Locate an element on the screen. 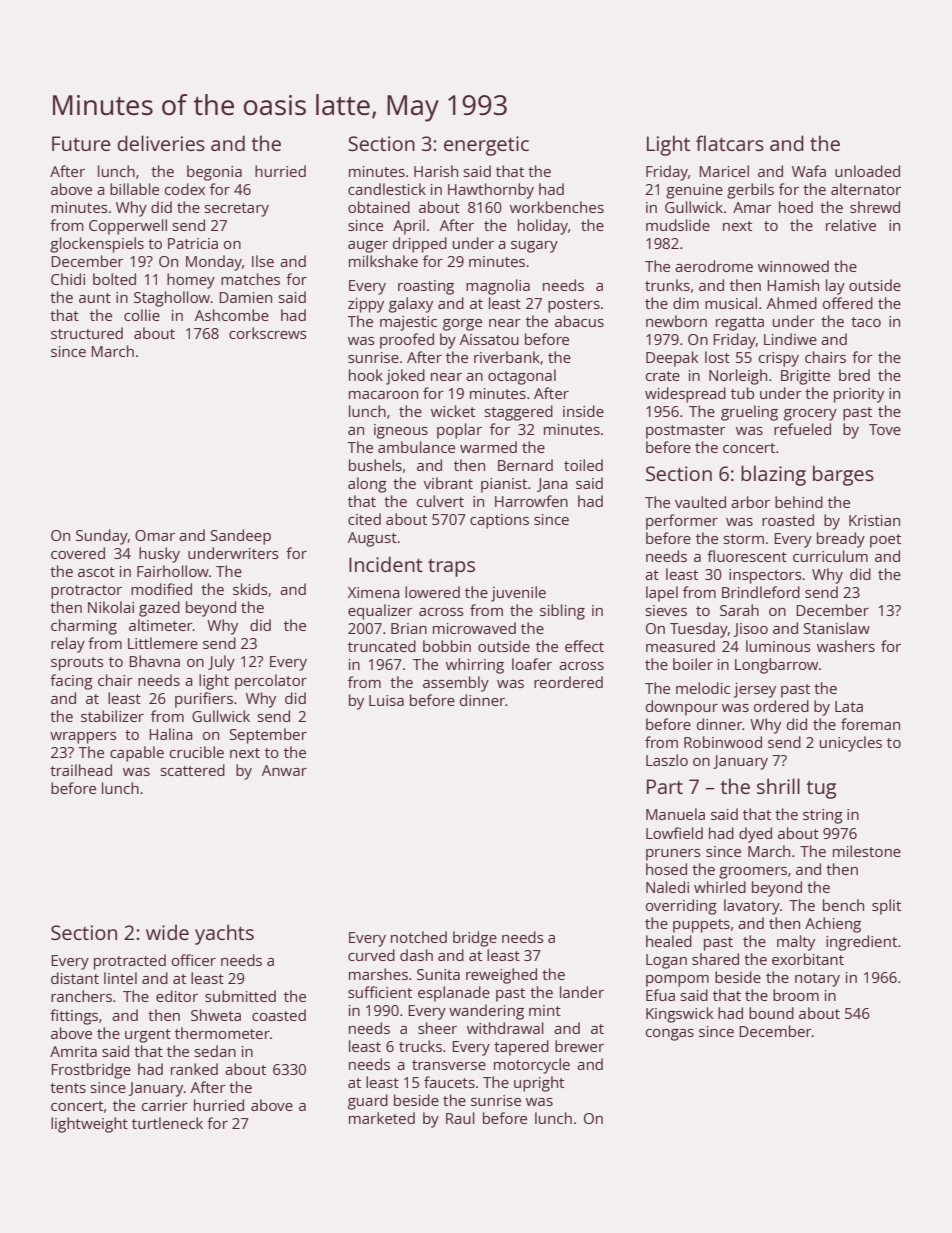 The width and height of the screenshot is (952, 1233). macaroon is located at coordinates (383, 395).
